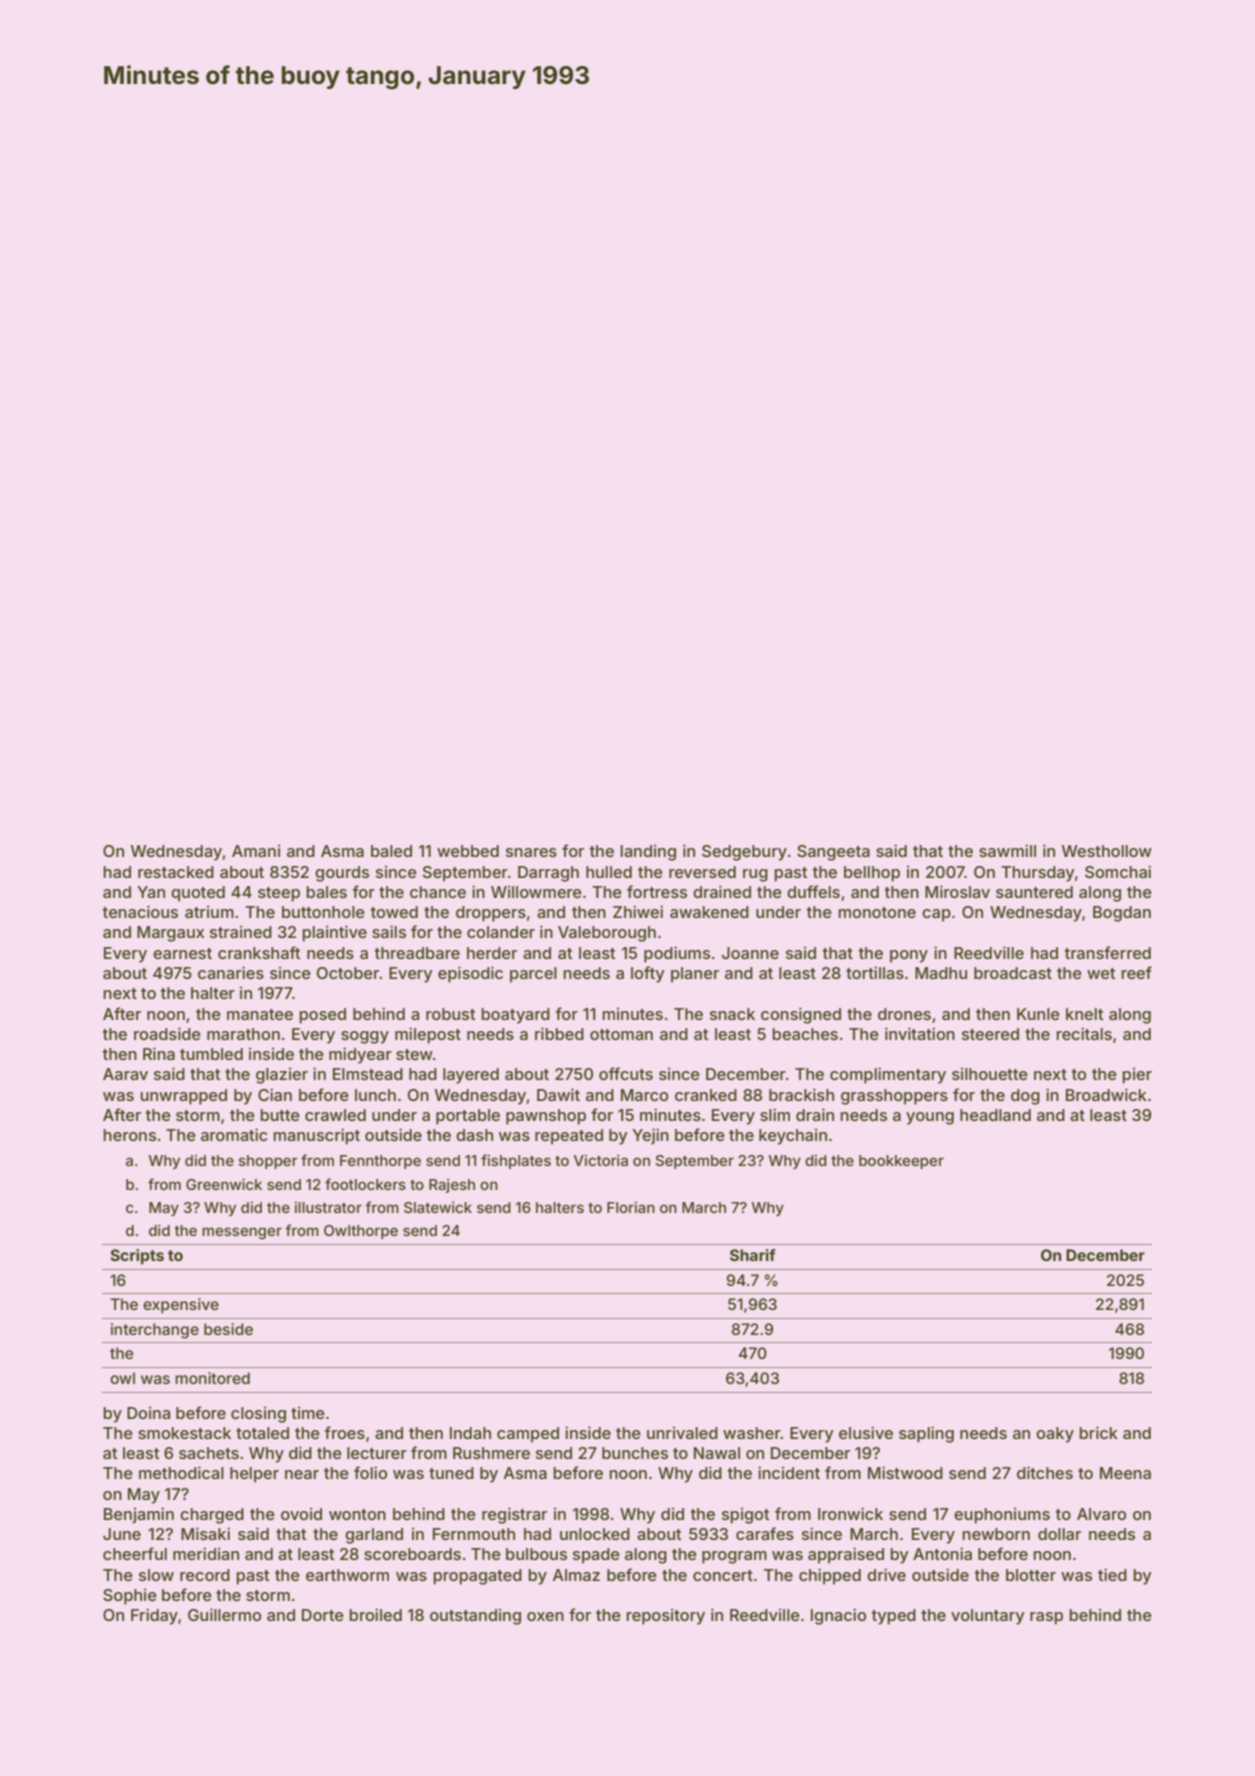 This page has width=1255, height=1776. What do you see at coordinates (170, 934) in the page?
I see `Margaux` at bounding box center [170, 934].
